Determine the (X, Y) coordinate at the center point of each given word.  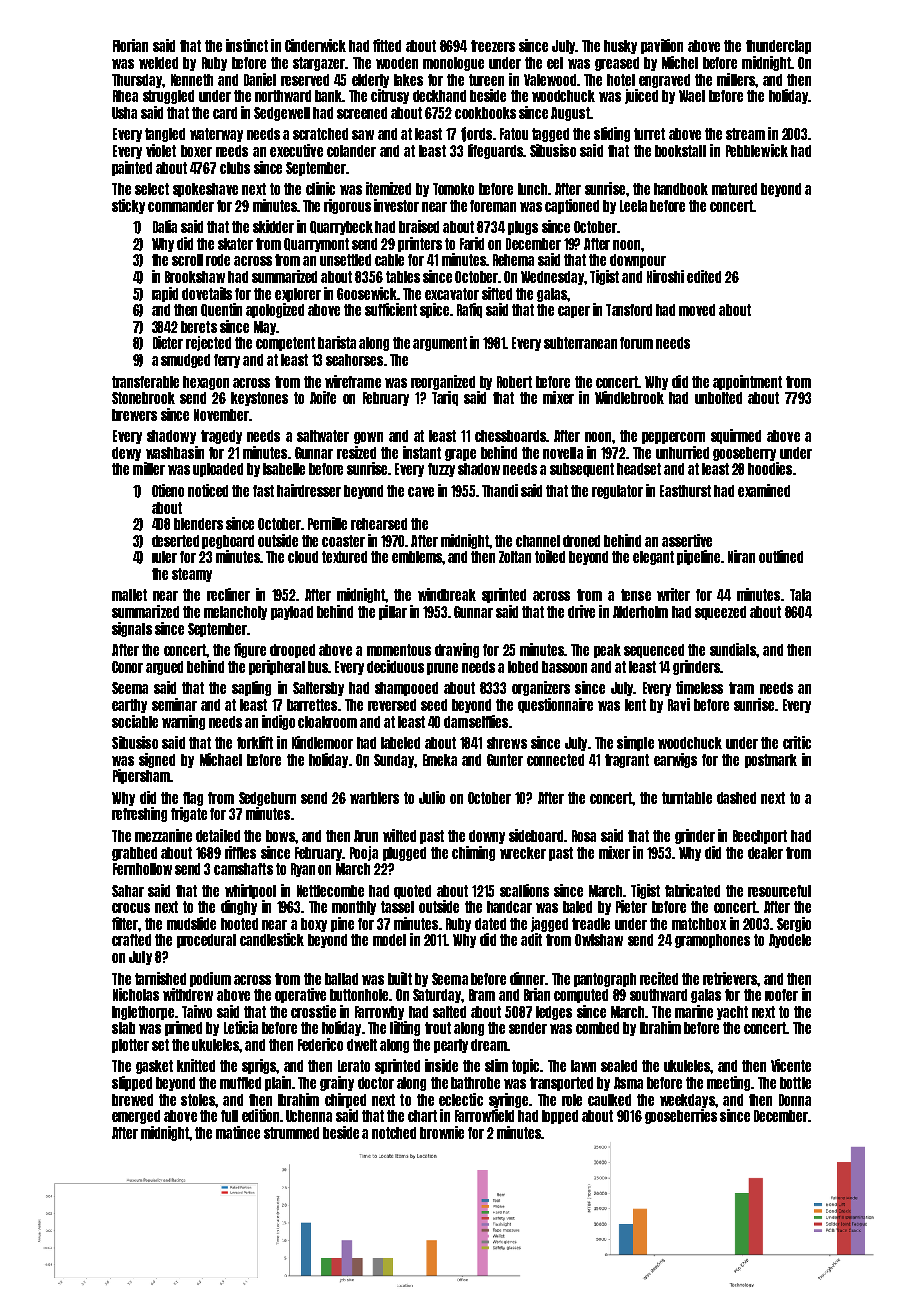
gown (368, 438)
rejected (208, 343)
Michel (680, 62)
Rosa (584, 836)
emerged (136, 1117)
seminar (174, 704)
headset (639, 469)
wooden (397, 63)
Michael (221, 759)
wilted (399, 835)
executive (296, 150)
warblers (374, 798)
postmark (771, 761)
